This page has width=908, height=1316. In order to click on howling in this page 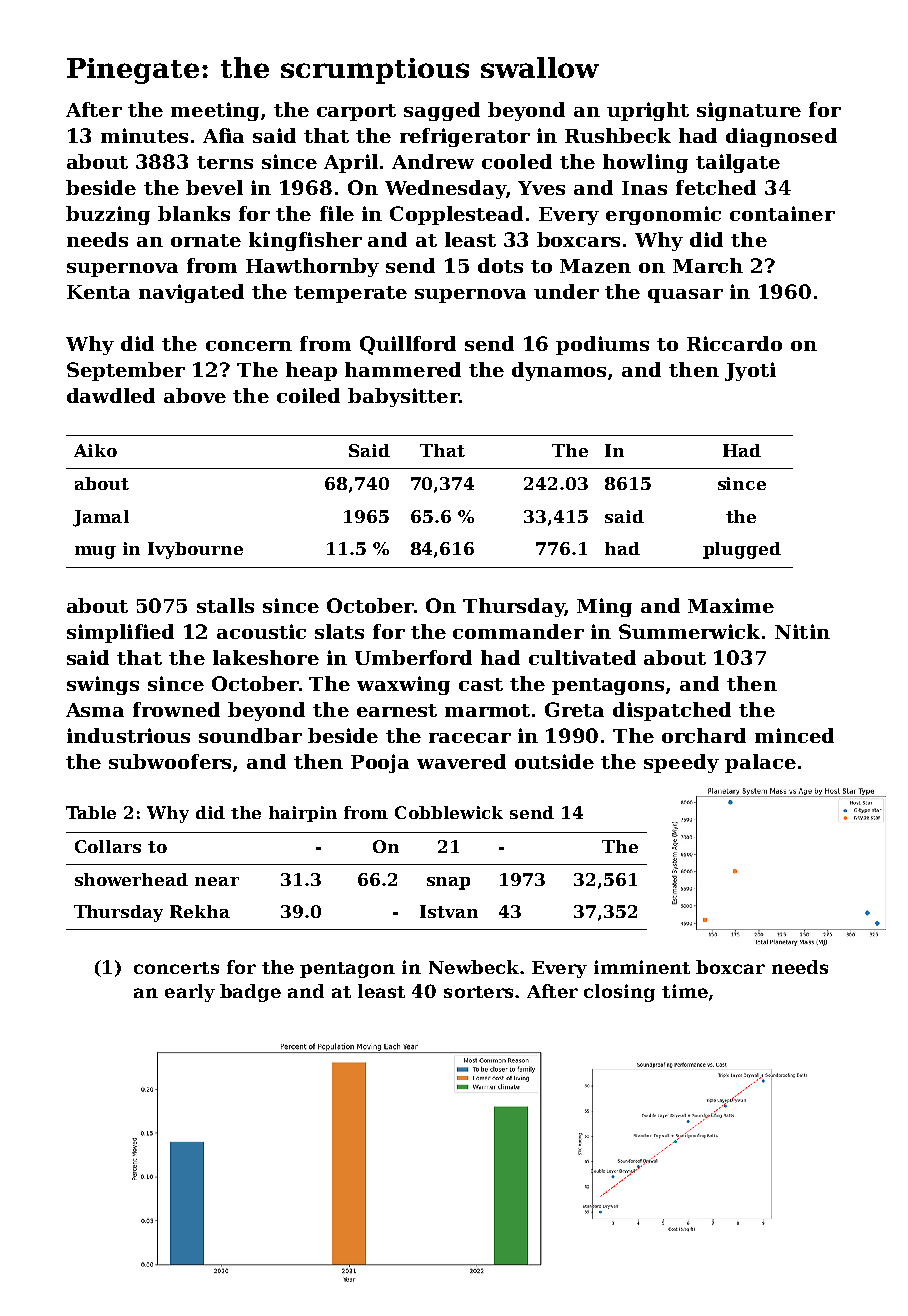, I will do `click(645, 163)`.
